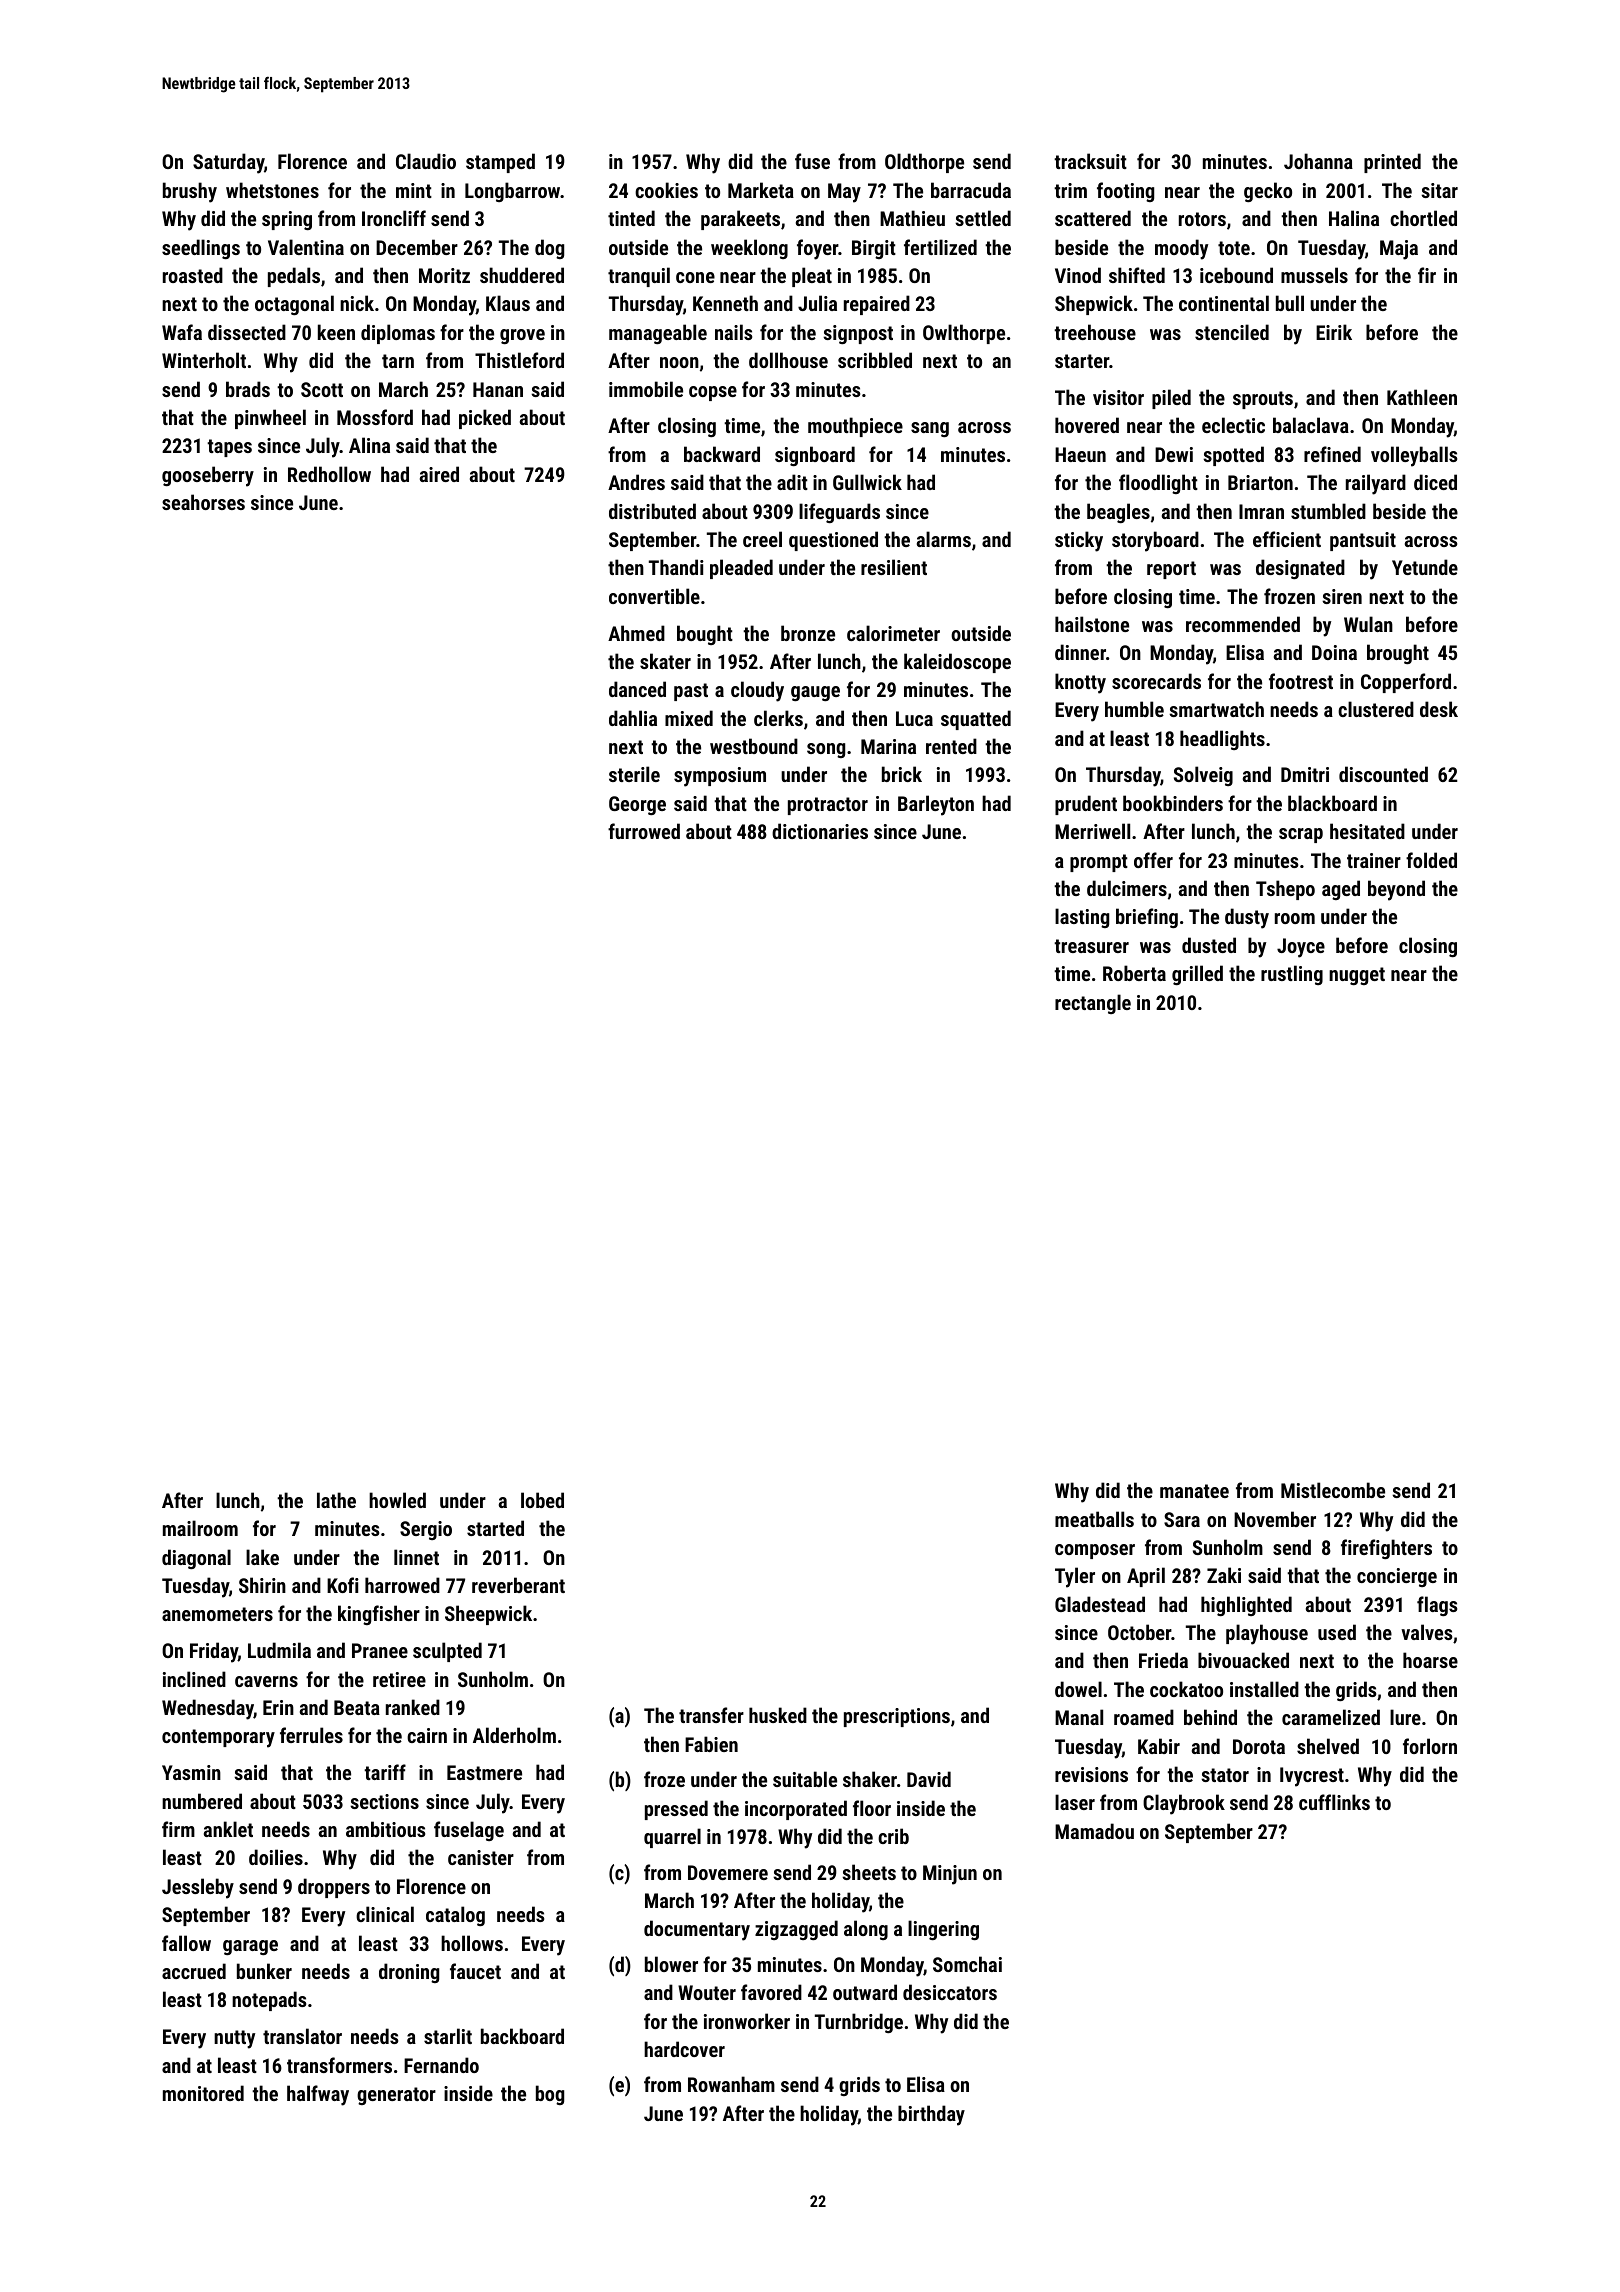 Image resolution: width=1620 pixels, height=2292 pixels. Describe the element at coordinates (1386, 1549) in the screenshot. I see `firefighters` at that location.
